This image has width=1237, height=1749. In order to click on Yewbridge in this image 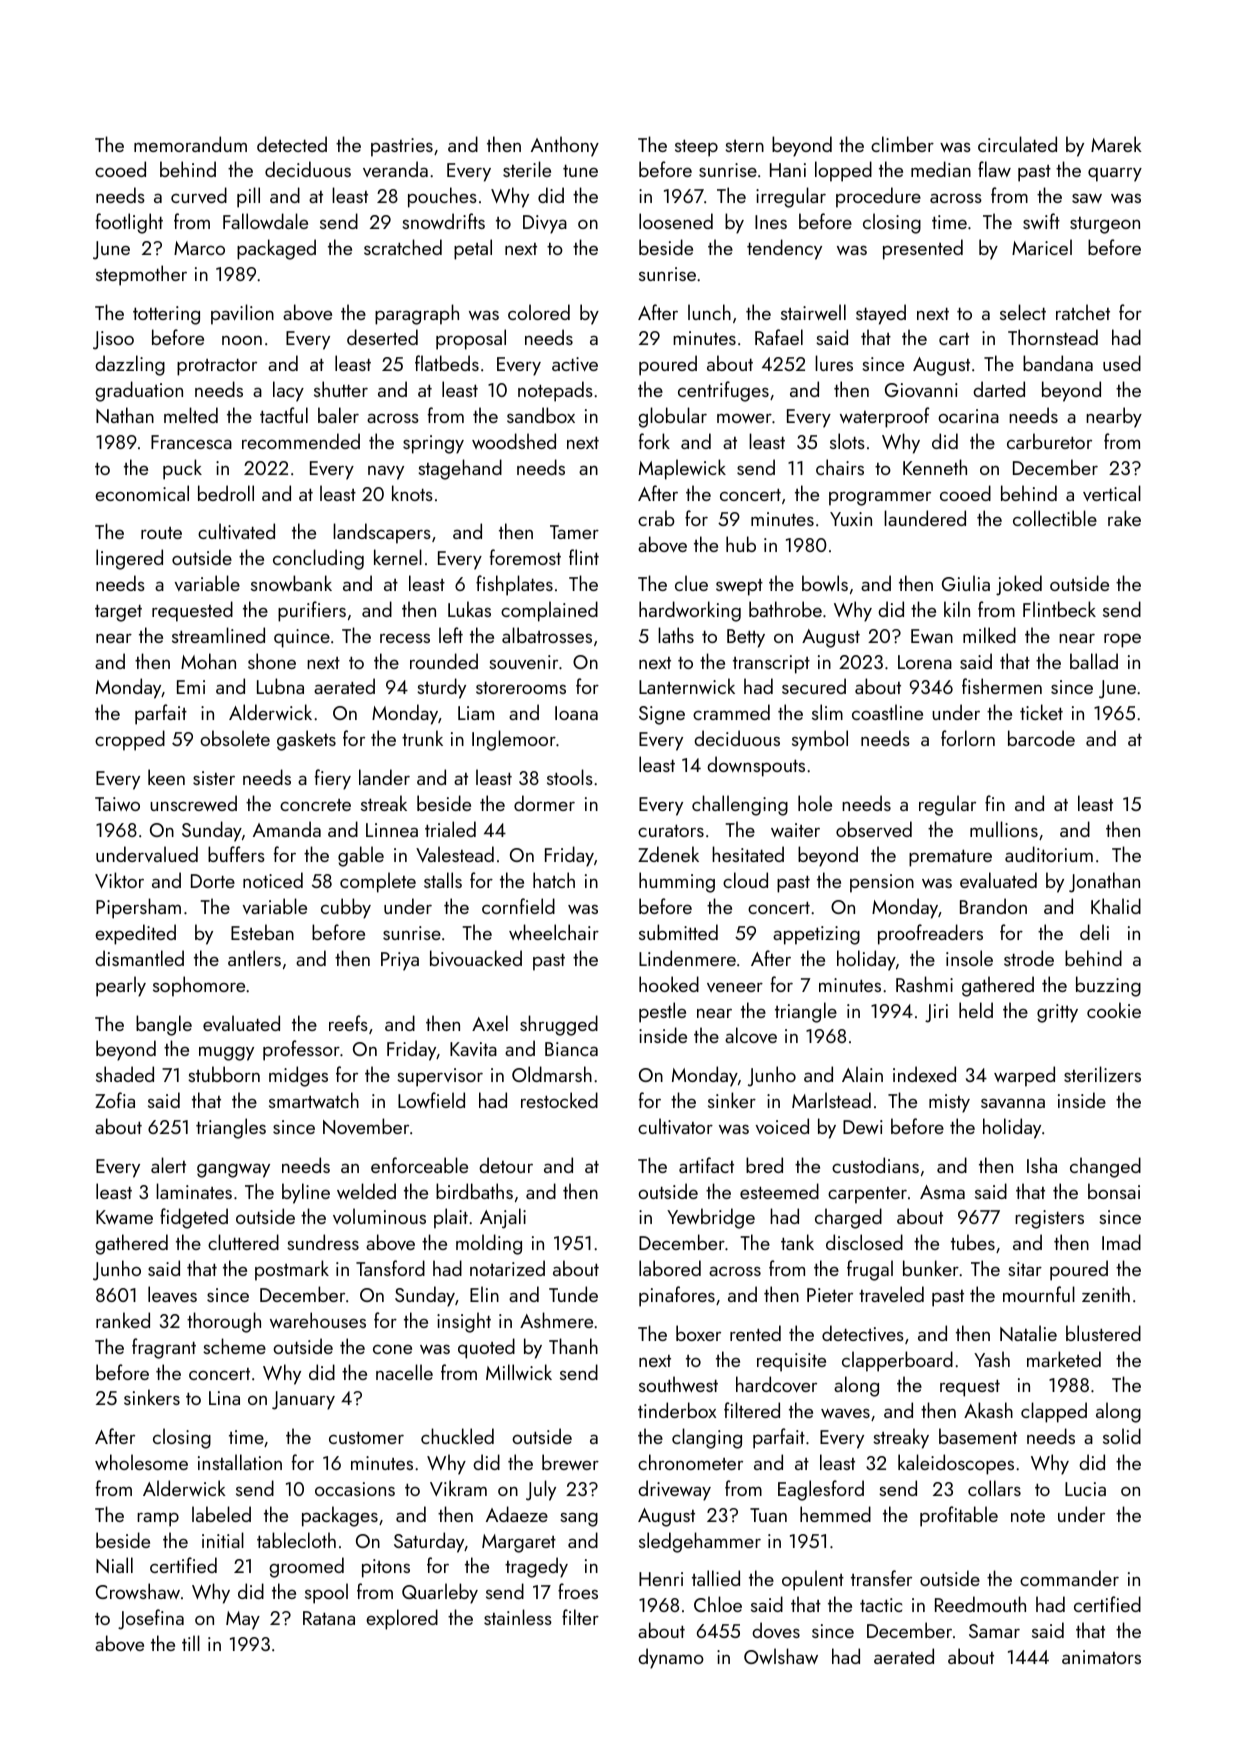, I will do `click(711, 1218)`.
